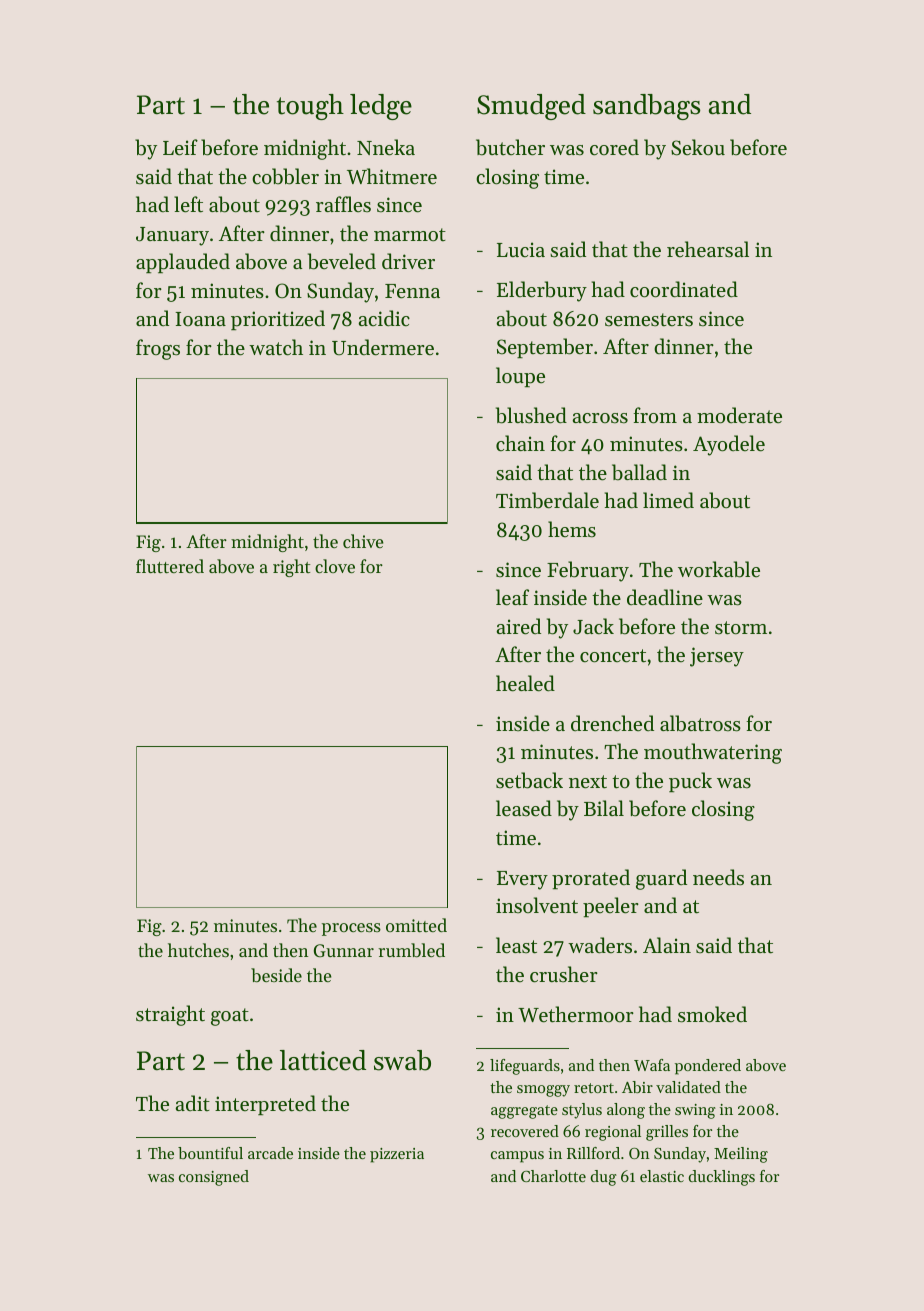  What do you see at coordinates (392, 176) in the document?
I see `Whitmere` at bounding box center [392, 176].
